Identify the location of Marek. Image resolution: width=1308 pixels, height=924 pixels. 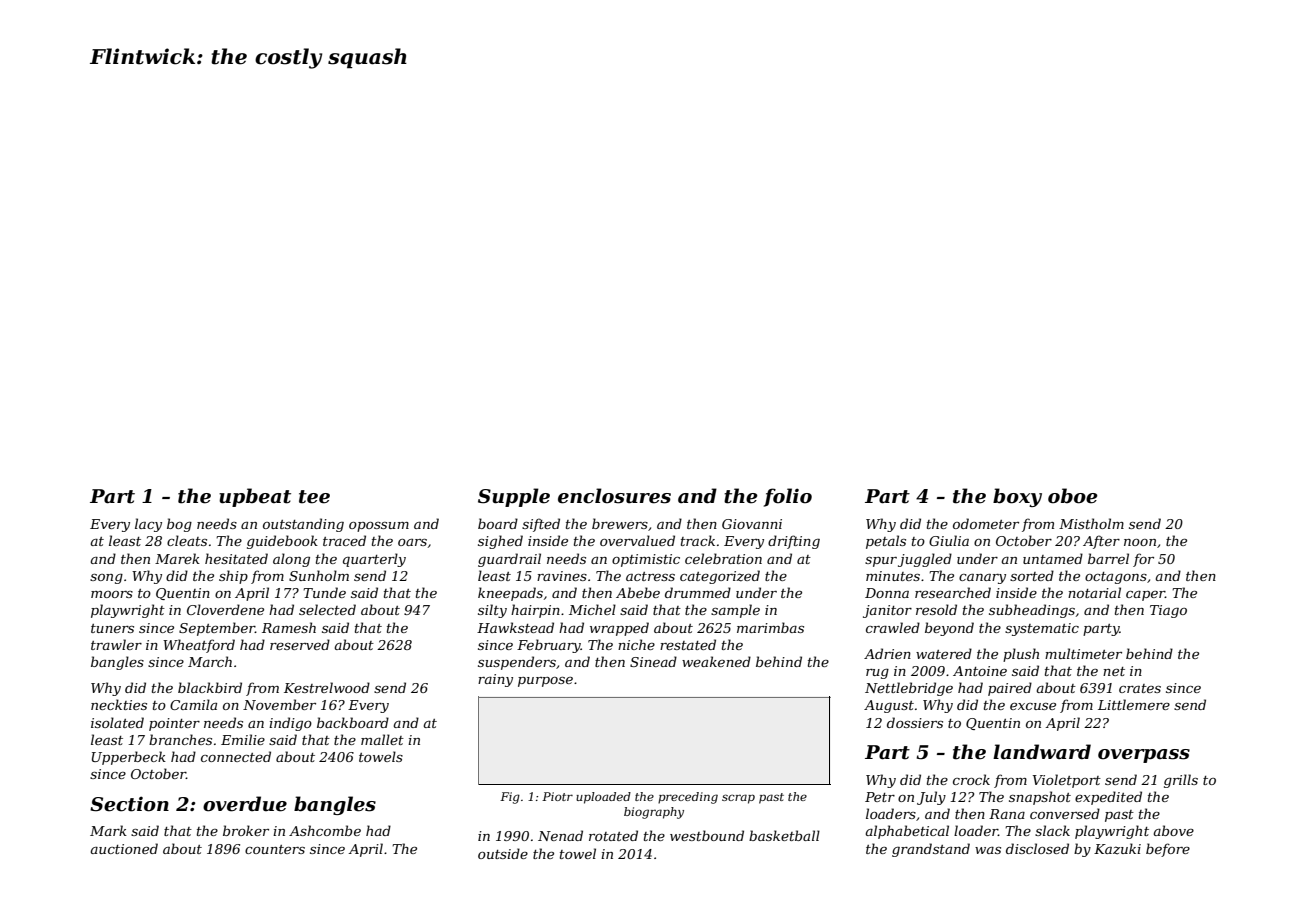
(177, 558).
